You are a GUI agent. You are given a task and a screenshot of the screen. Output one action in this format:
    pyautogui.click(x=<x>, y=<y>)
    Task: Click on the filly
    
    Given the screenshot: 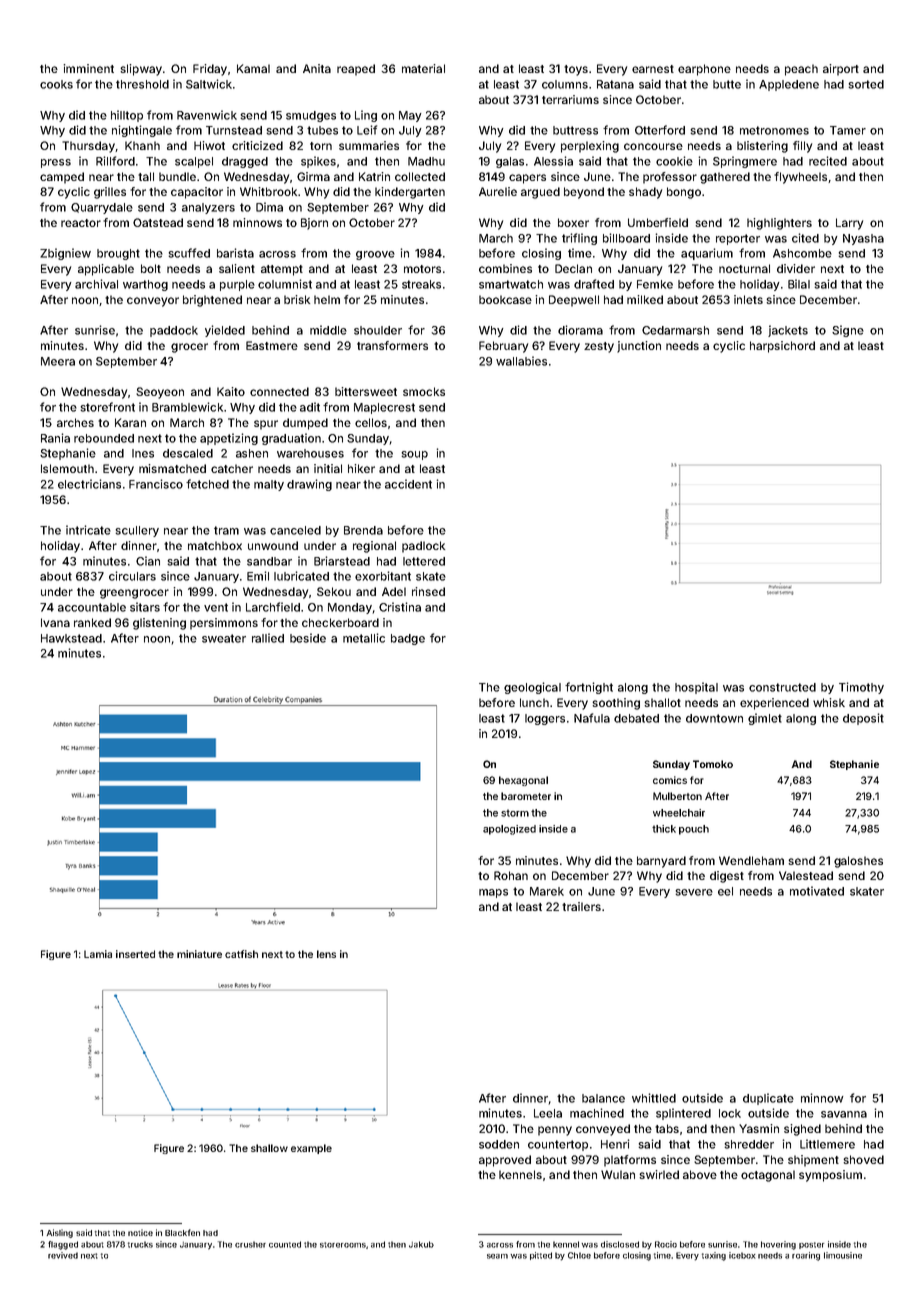 What is the action you would take?
    pyautogui.click(x=802, y=147)
